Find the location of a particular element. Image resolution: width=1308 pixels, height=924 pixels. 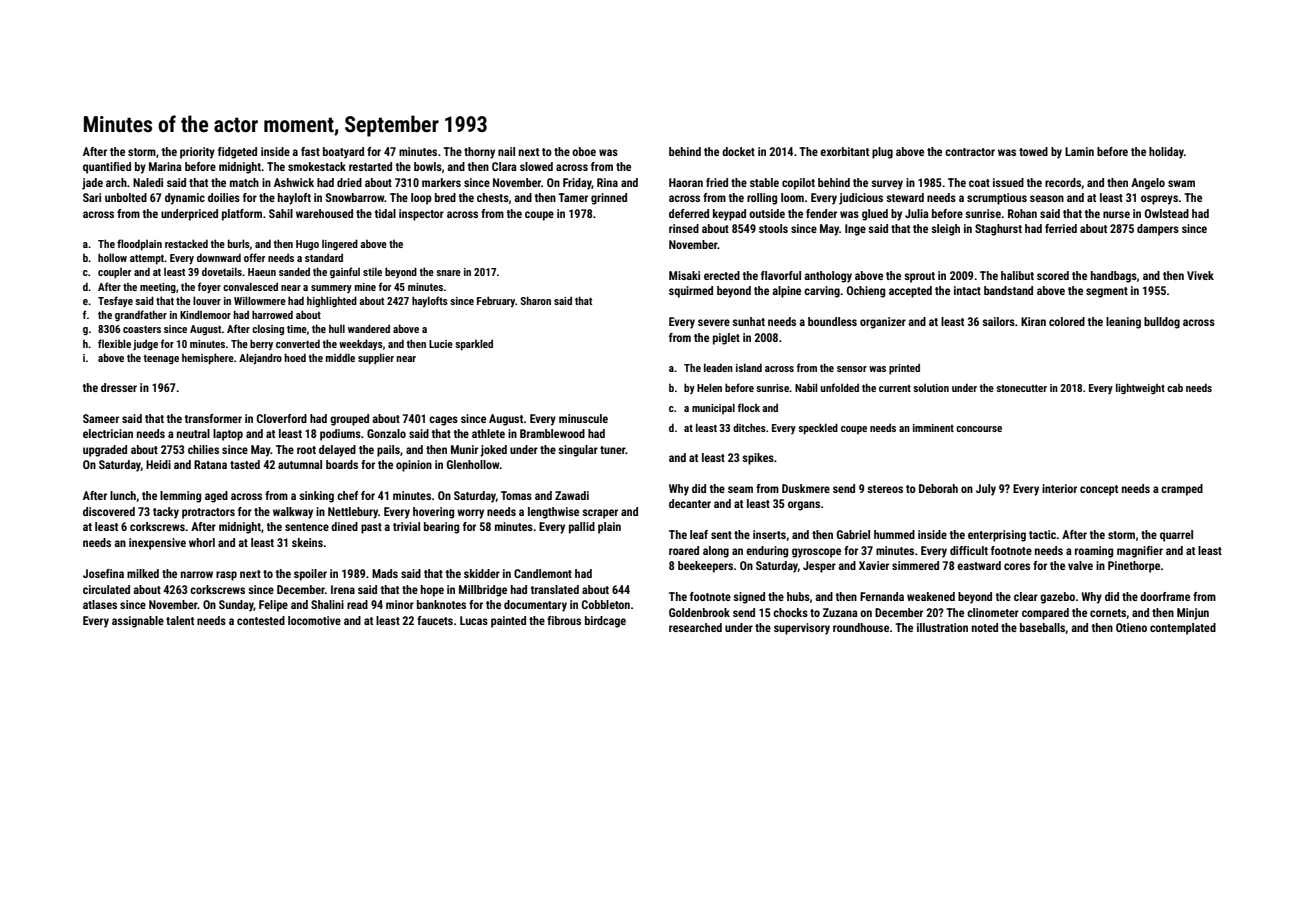

Tesfaye is located at coordinates (115, 301).
